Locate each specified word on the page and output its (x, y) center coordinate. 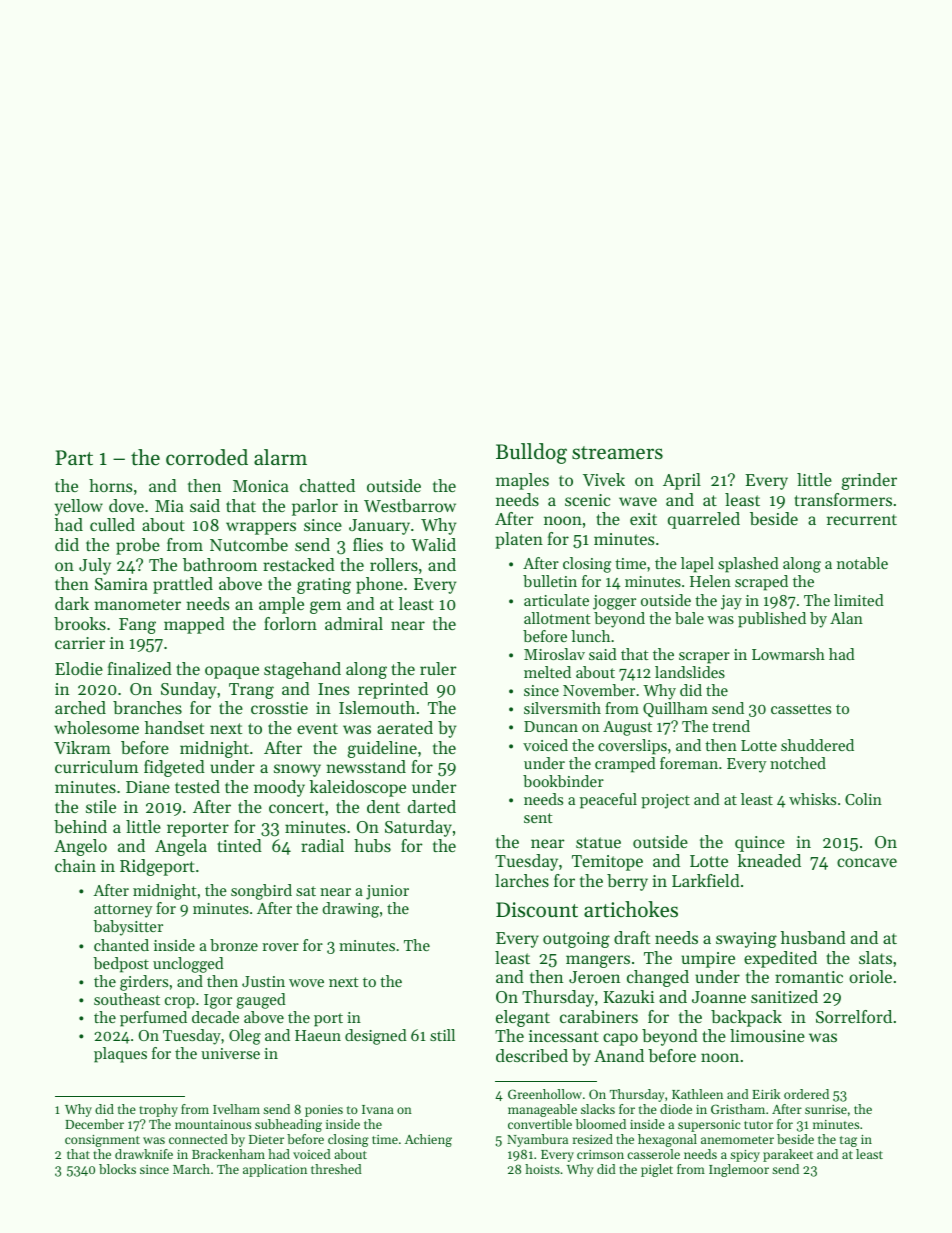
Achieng (428, 1140)
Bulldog (531, 453)
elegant (523, 1018)
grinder (869, 481)
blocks (117, 1169)
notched (798, 763)
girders (144, 983)
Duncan (551, 726)
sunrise (826, 1109)
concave (867, 862)
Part (74, 458)
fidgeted (174, 768)
